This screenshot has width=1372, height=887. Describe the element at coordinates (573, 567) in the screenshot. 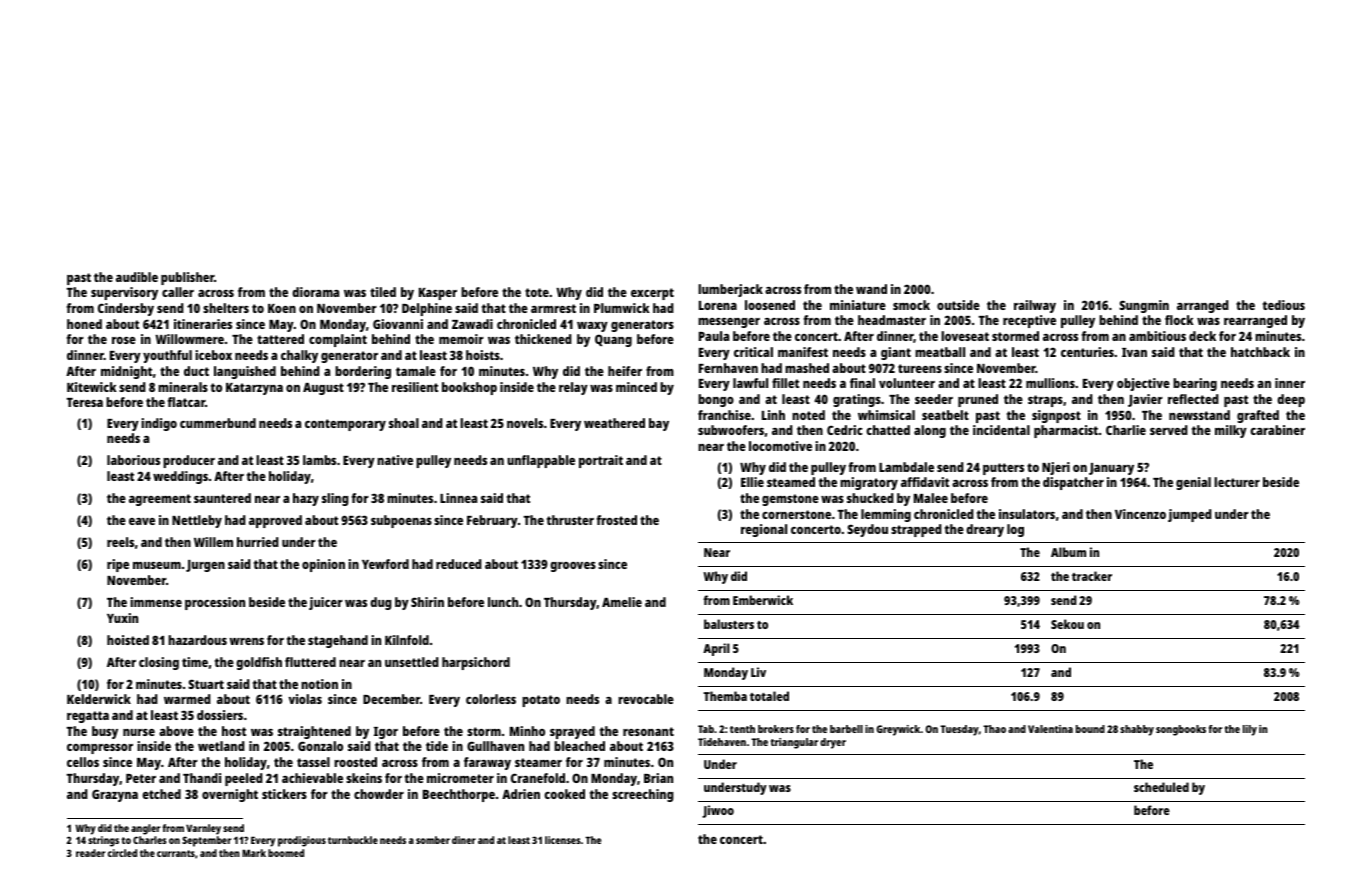

I see `grooves` at that location.
